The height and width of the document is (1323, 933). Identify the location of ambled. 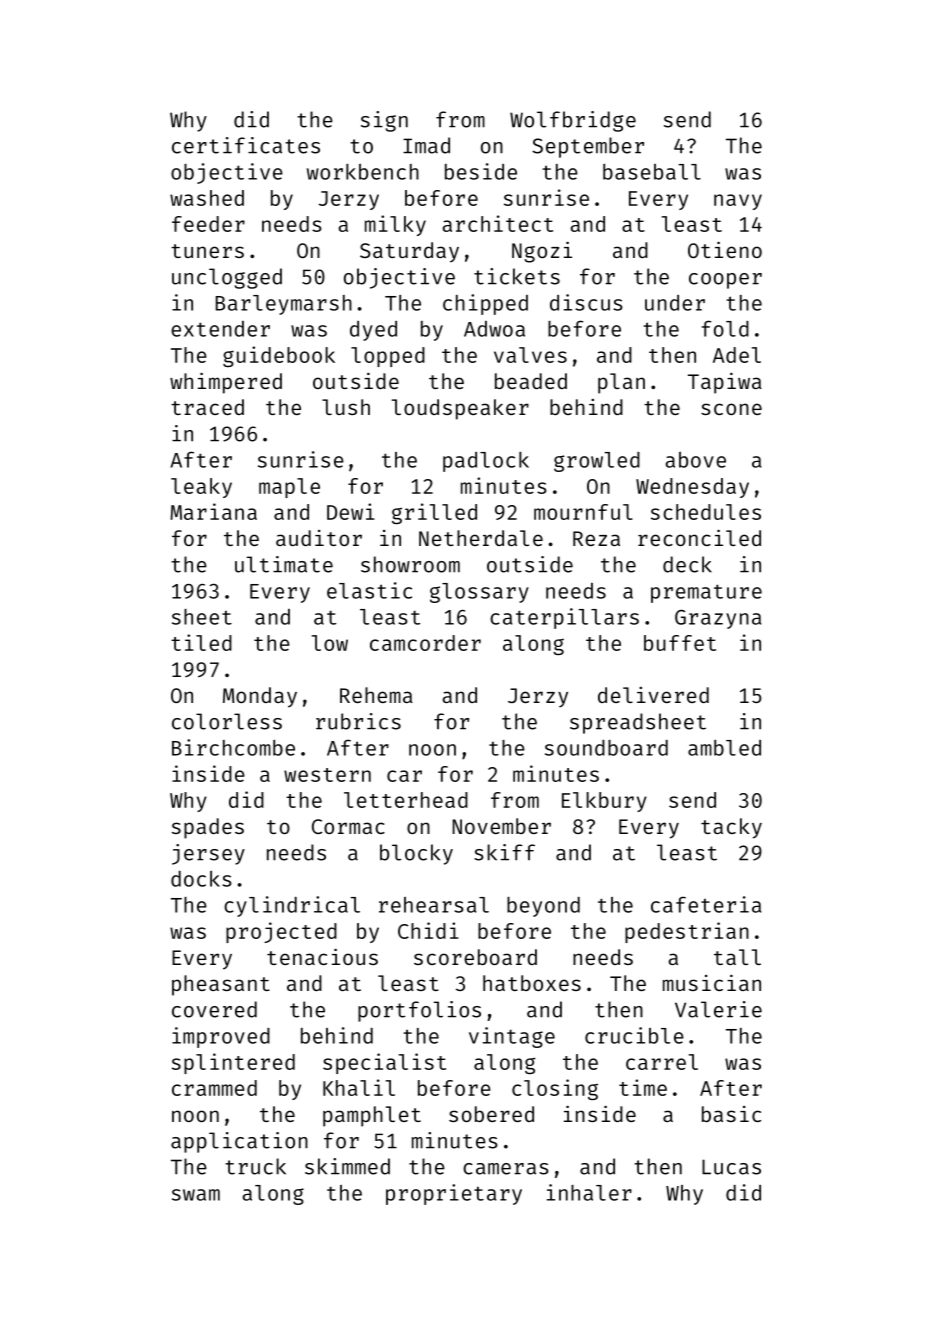
(724, 748).
